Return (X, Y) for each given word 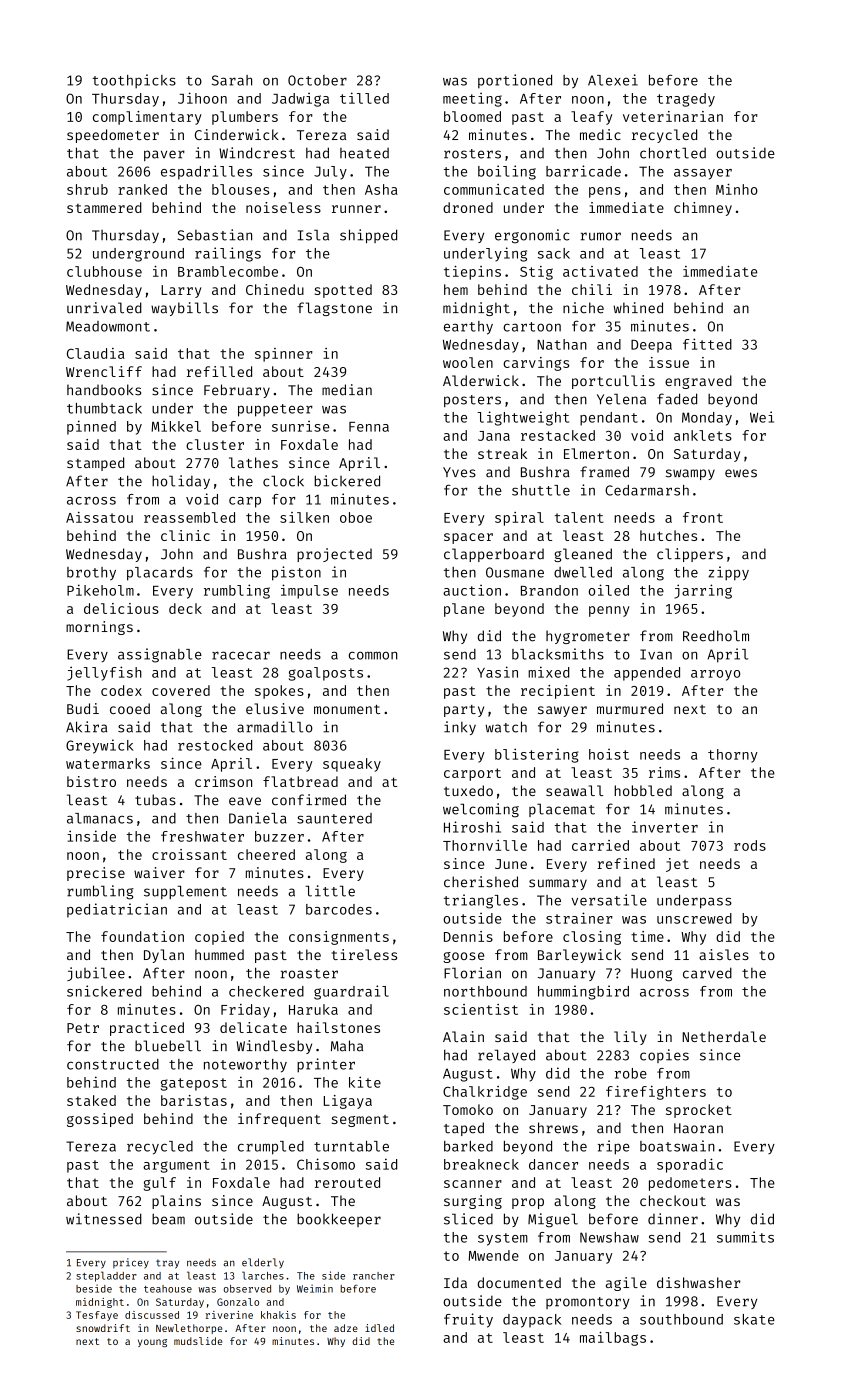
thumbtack (104, 408)
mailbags (613, 1339)
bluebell (168, 1046)
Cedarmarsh (647, 490)
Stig (536, 273)
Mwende (494, 1255)
